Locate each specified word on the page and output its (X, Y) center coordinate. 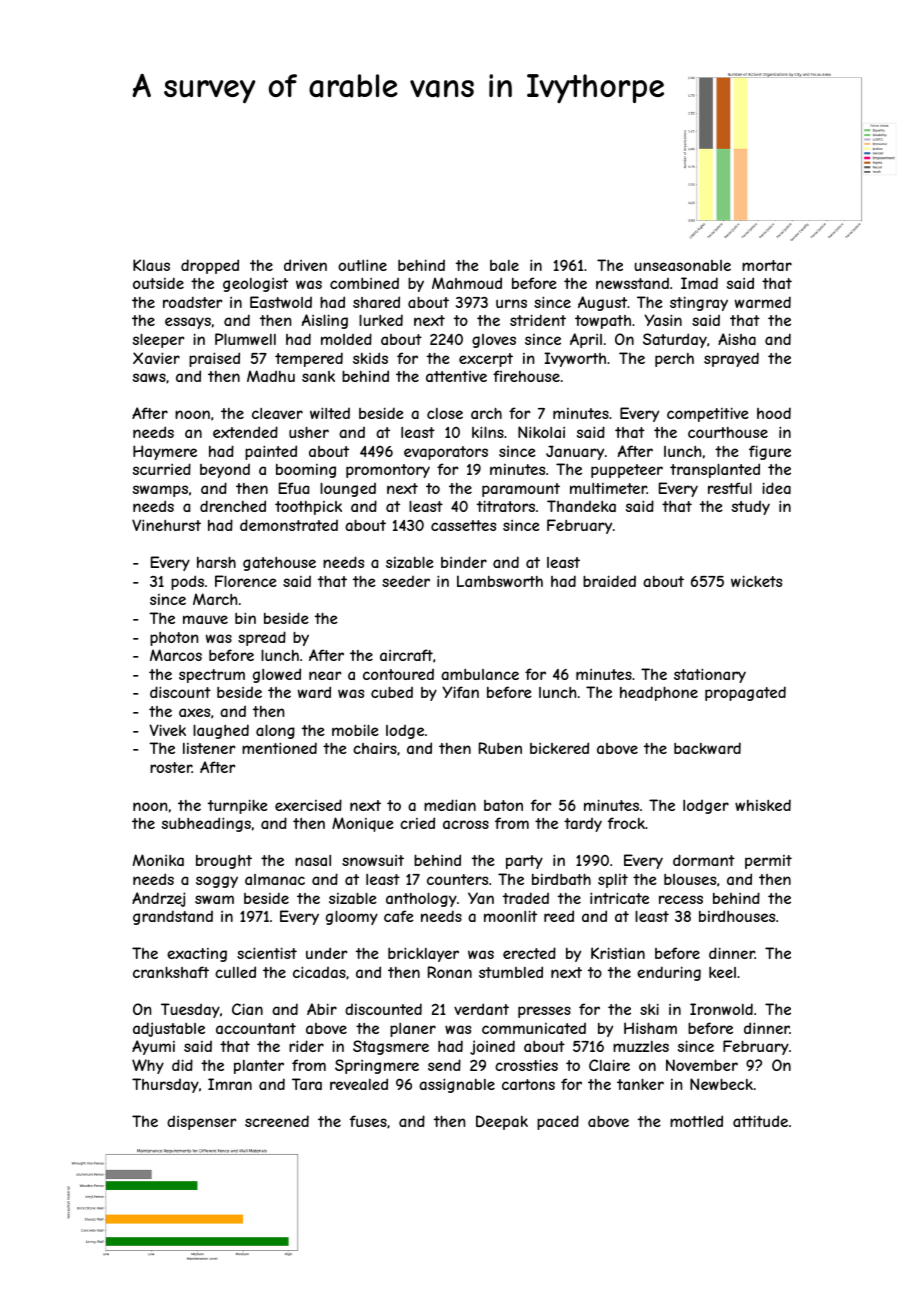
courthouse (728, 432)
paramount (521, 490)
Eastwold (281, 302)
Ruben (500, 748)
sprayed (731, 359)
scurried (162, 469)
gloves (494, 341)
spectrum (212, 676)
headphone (659, 693)
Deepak (502, 1122)
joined (492, 1047)
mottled (696, 1121)
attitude (760, 1121)
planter (259, 1067)
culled (235, 972)
